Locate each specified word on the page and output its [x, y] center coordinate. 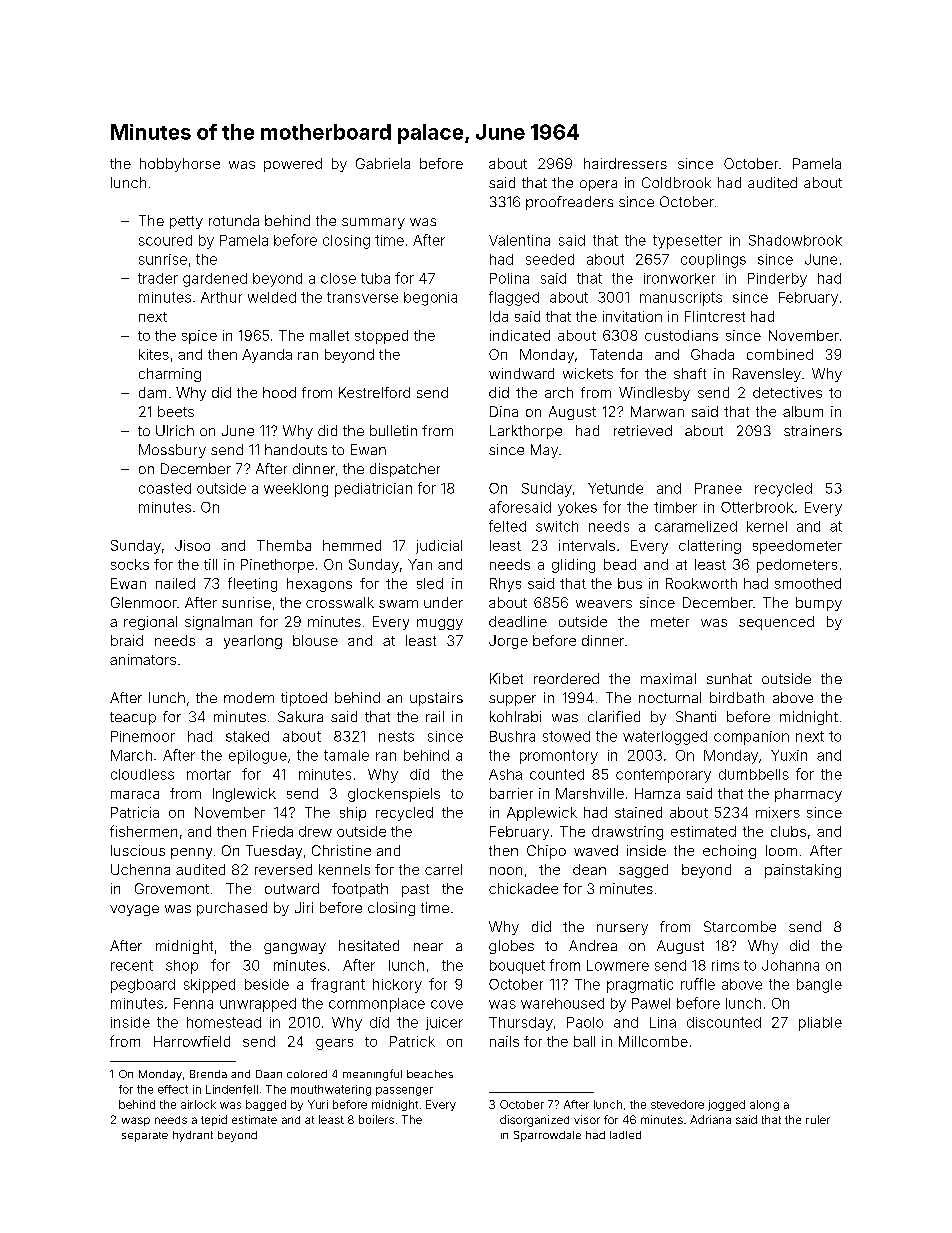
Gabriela [383, 163]
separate [145, 1137]
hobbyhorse [180, 165]
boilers [376, 1119]
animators [143, 659]
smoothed [808, 583]
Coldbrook [676, 182]
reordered [566, 678]
